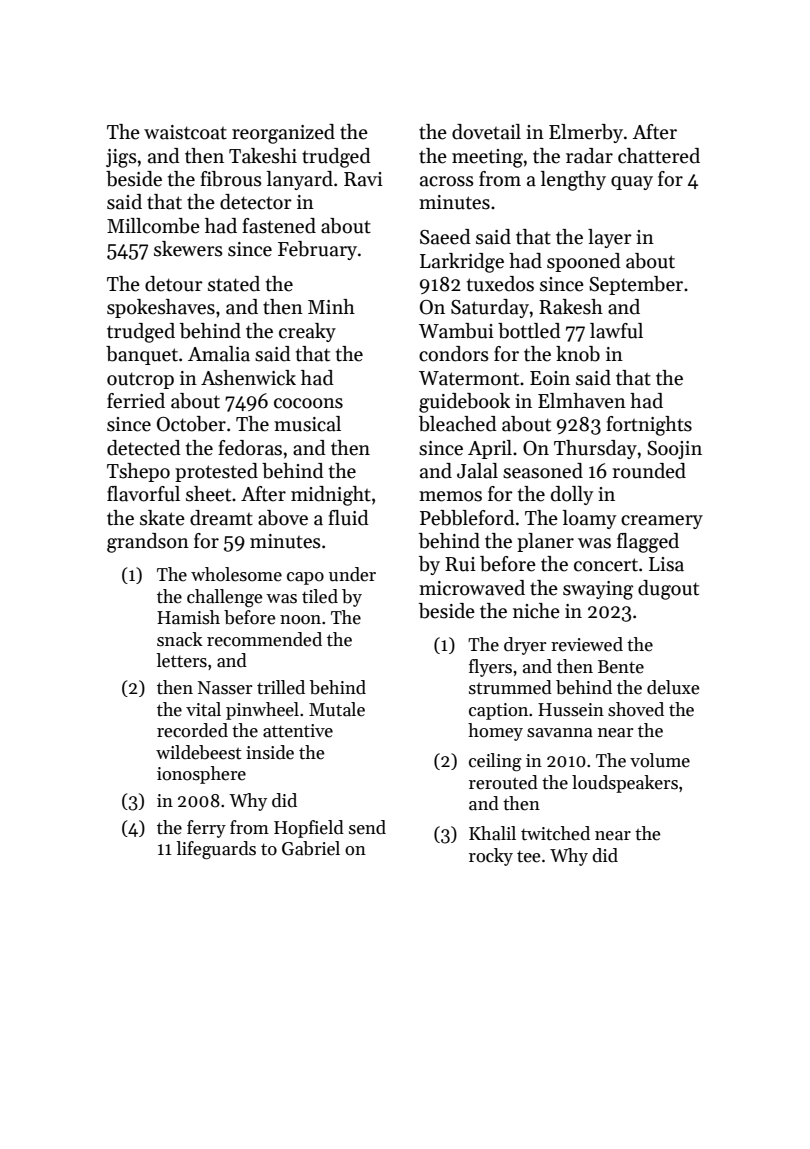 This image has width=810, height=1149. What do you see at coordinates (352, 574) in the image?
I see `under` at bounding box center [352, 574].
